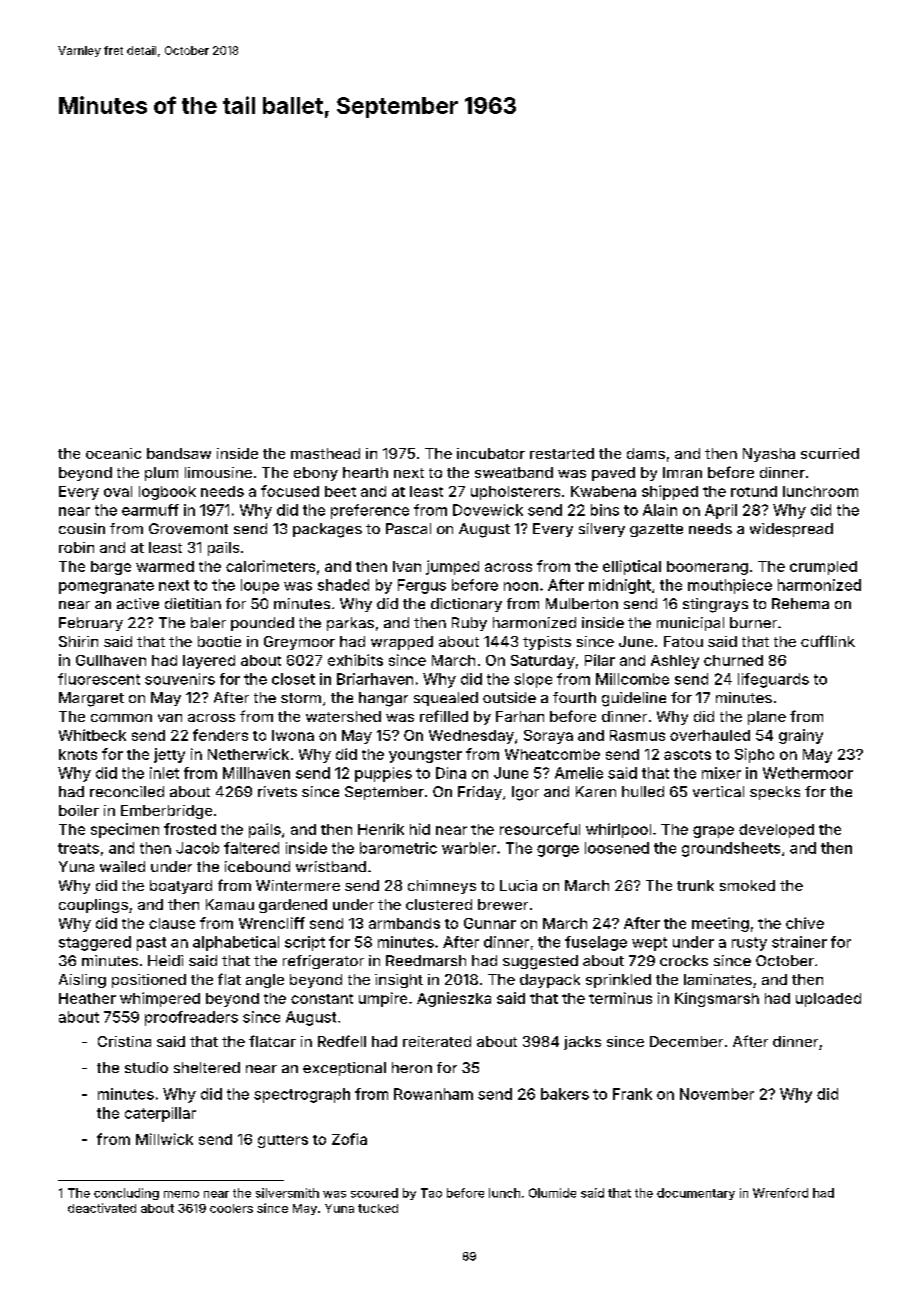  I want to click on smoked, so click(747, 885).
